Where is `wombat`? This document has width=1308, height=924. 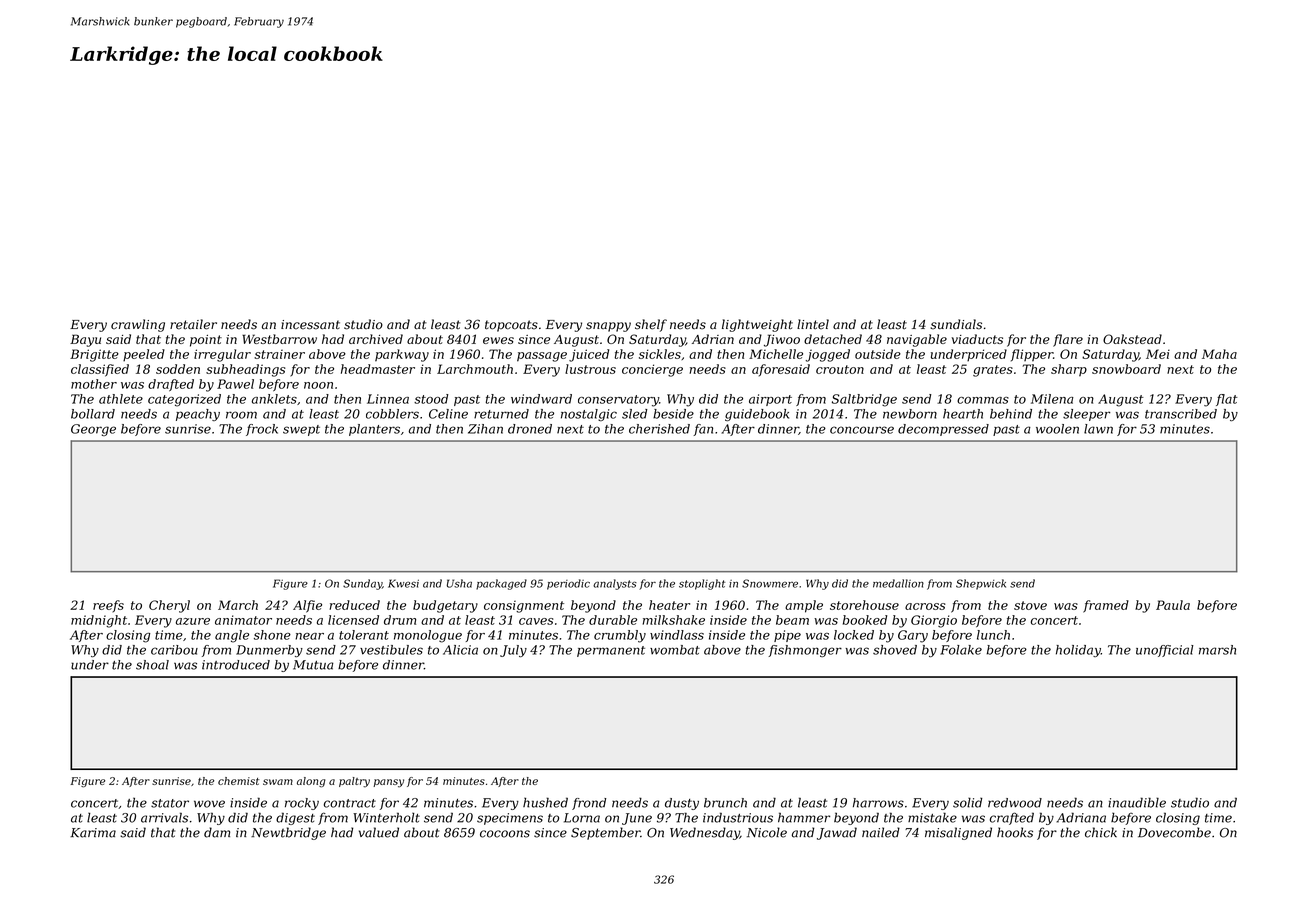 wombat is located at coordinates (675, 650).
